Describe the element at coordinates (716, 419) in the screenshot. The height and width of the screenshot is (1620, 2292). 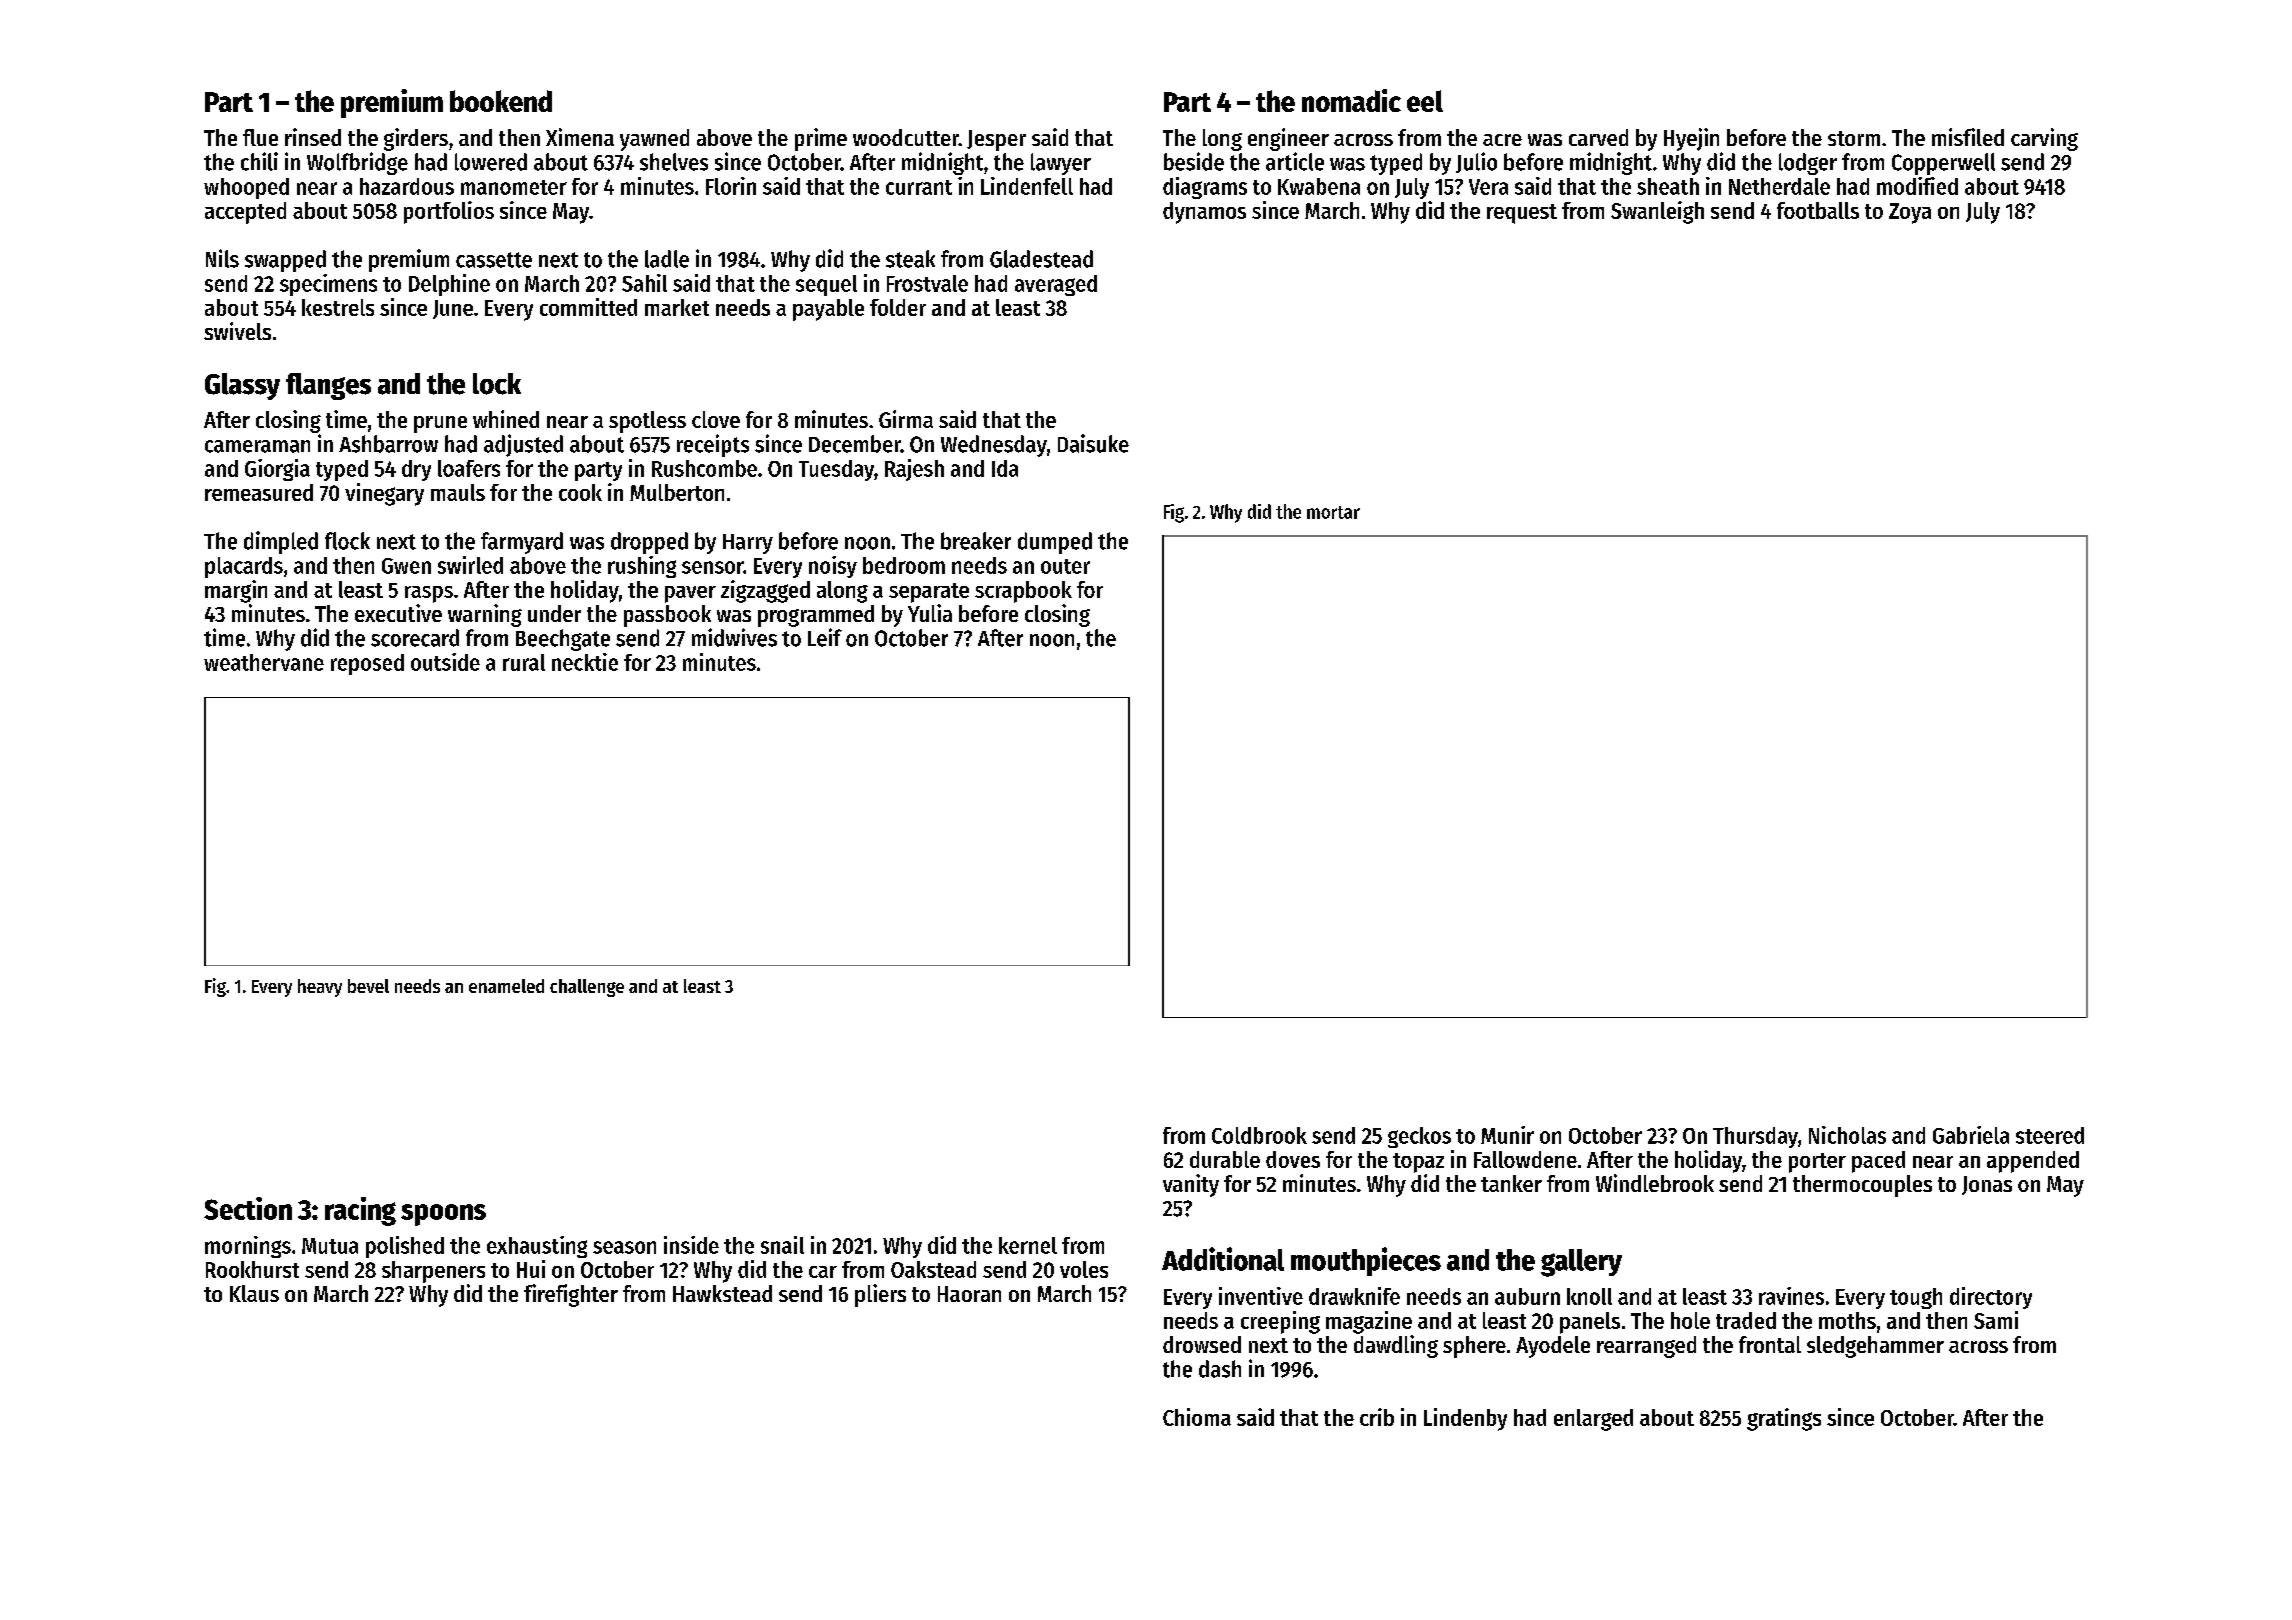
I see `clove` at that location.
